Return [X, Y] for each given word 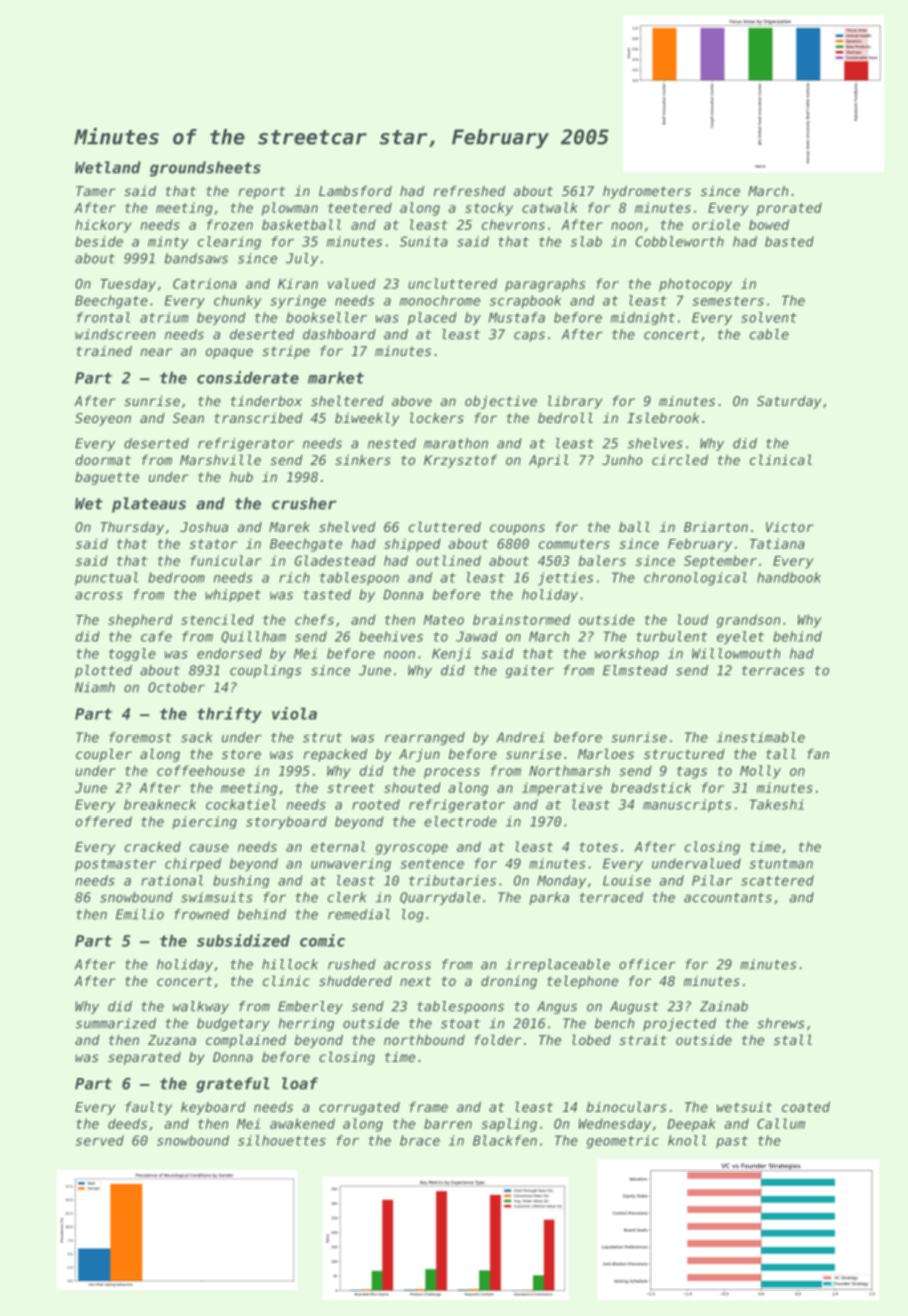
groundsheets [205, 169]
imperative [562, 789]
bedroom [176, 577]
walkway [201, 1007]
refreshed [469, 191]
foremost [140, 737]
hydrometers [647, 192]
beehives [391, 636]
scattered [777, 880]
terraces [773, 671]
